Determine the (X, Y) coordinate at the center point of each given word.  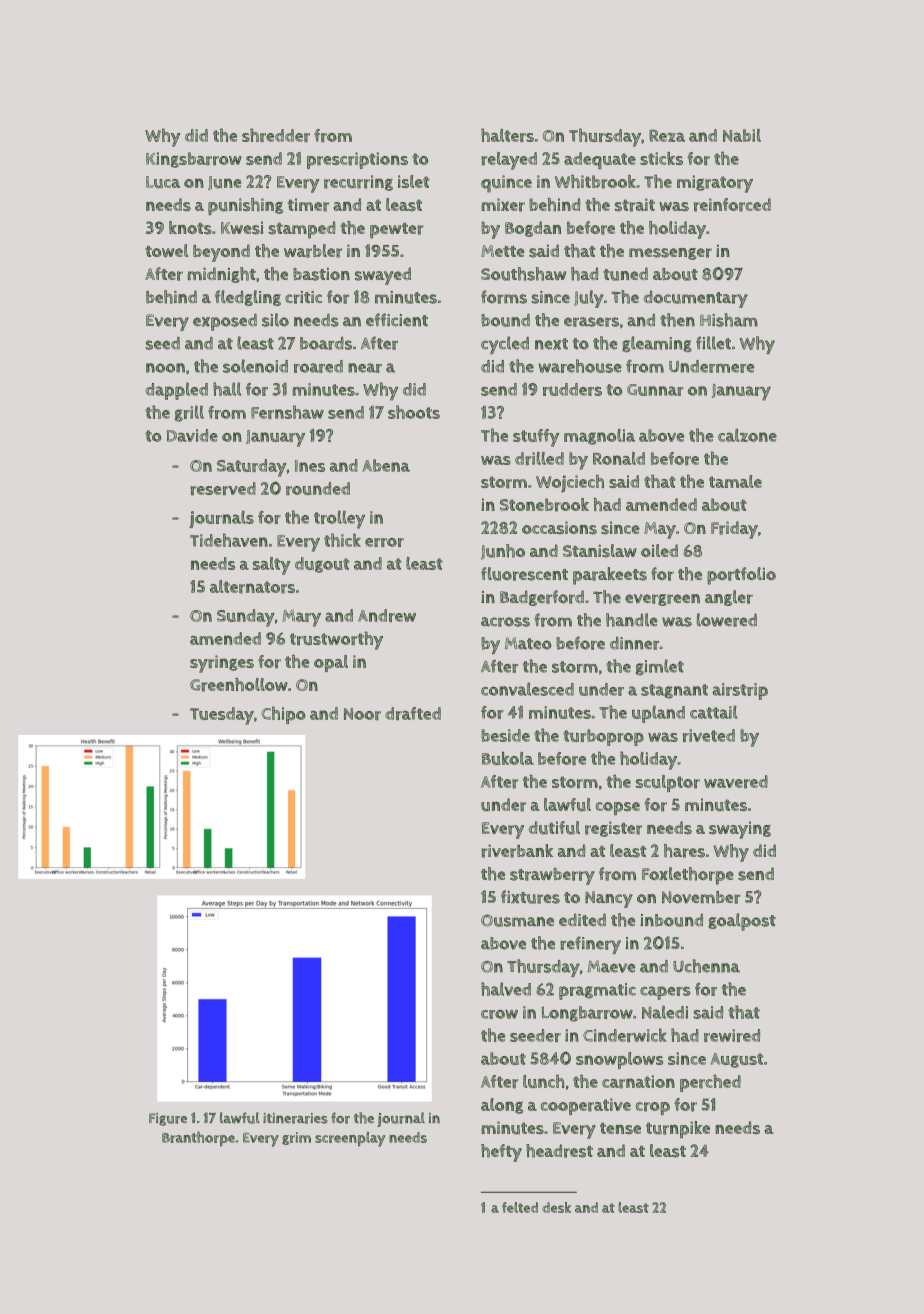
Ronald (619, 458)
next (551, 344)
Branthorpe (198, 1138)
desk (556, 1207)
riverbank (517, 851)
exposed (225, 322)
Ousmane (517, 920)
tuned (625, 274)
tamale (735, 481)
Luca (163, 182)
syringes (222, 664)
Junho (503, 552)
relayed (509, 161)
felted (520, 1207)
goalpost (742, 922)
